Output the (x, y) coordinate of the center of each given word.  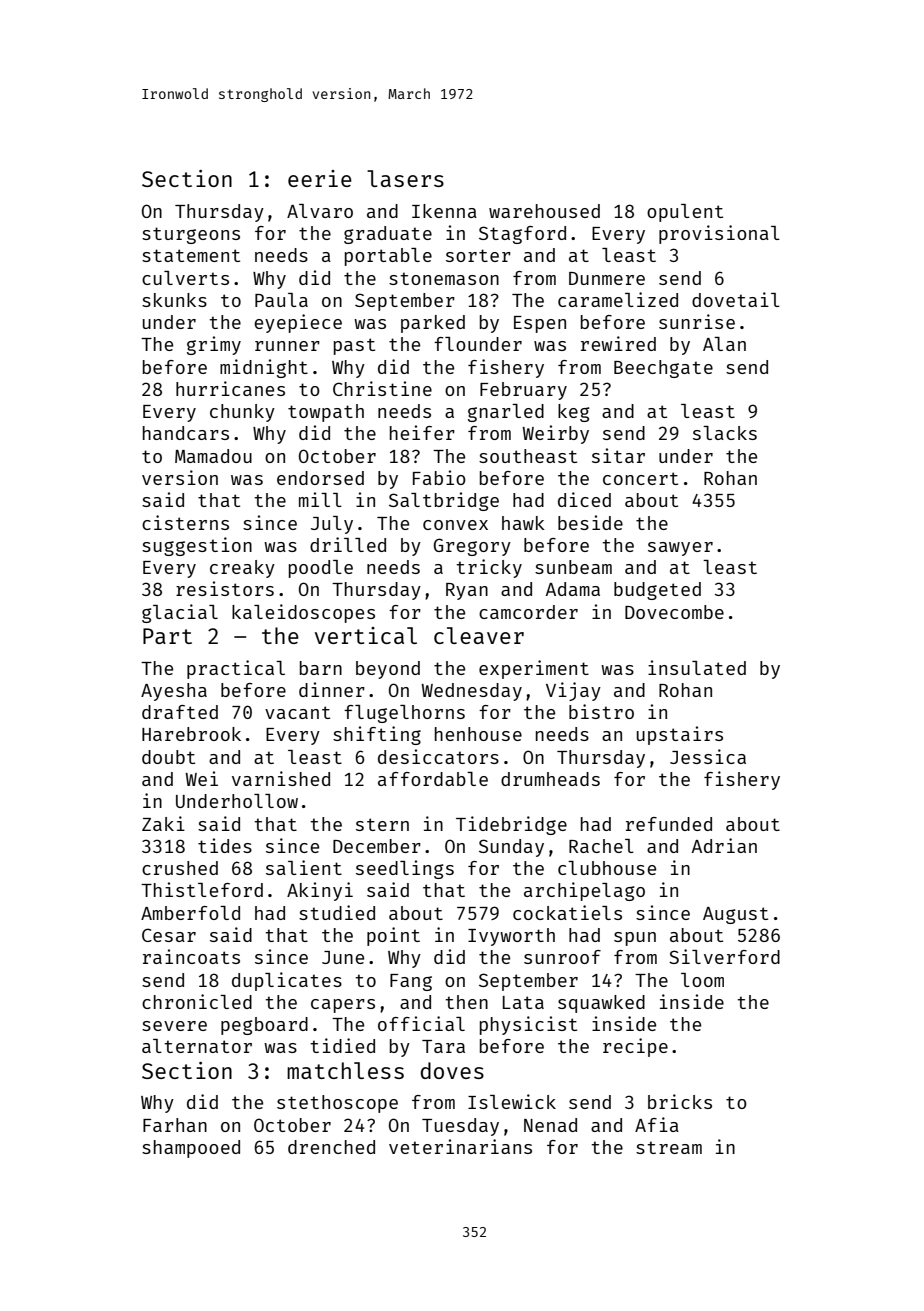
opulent (685, 213)
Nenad (550, 1125)
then (466, 1002)
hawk (523, 523)
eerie (320, 178)
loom (702, 980)
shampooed (191, 1149)
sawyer (680, 549)
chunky (242, 413)
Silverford (724, 956)
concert (640, 478)
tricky (489, 568)
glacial (180, 613)
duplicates (287, 981)
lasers (405, 178)
